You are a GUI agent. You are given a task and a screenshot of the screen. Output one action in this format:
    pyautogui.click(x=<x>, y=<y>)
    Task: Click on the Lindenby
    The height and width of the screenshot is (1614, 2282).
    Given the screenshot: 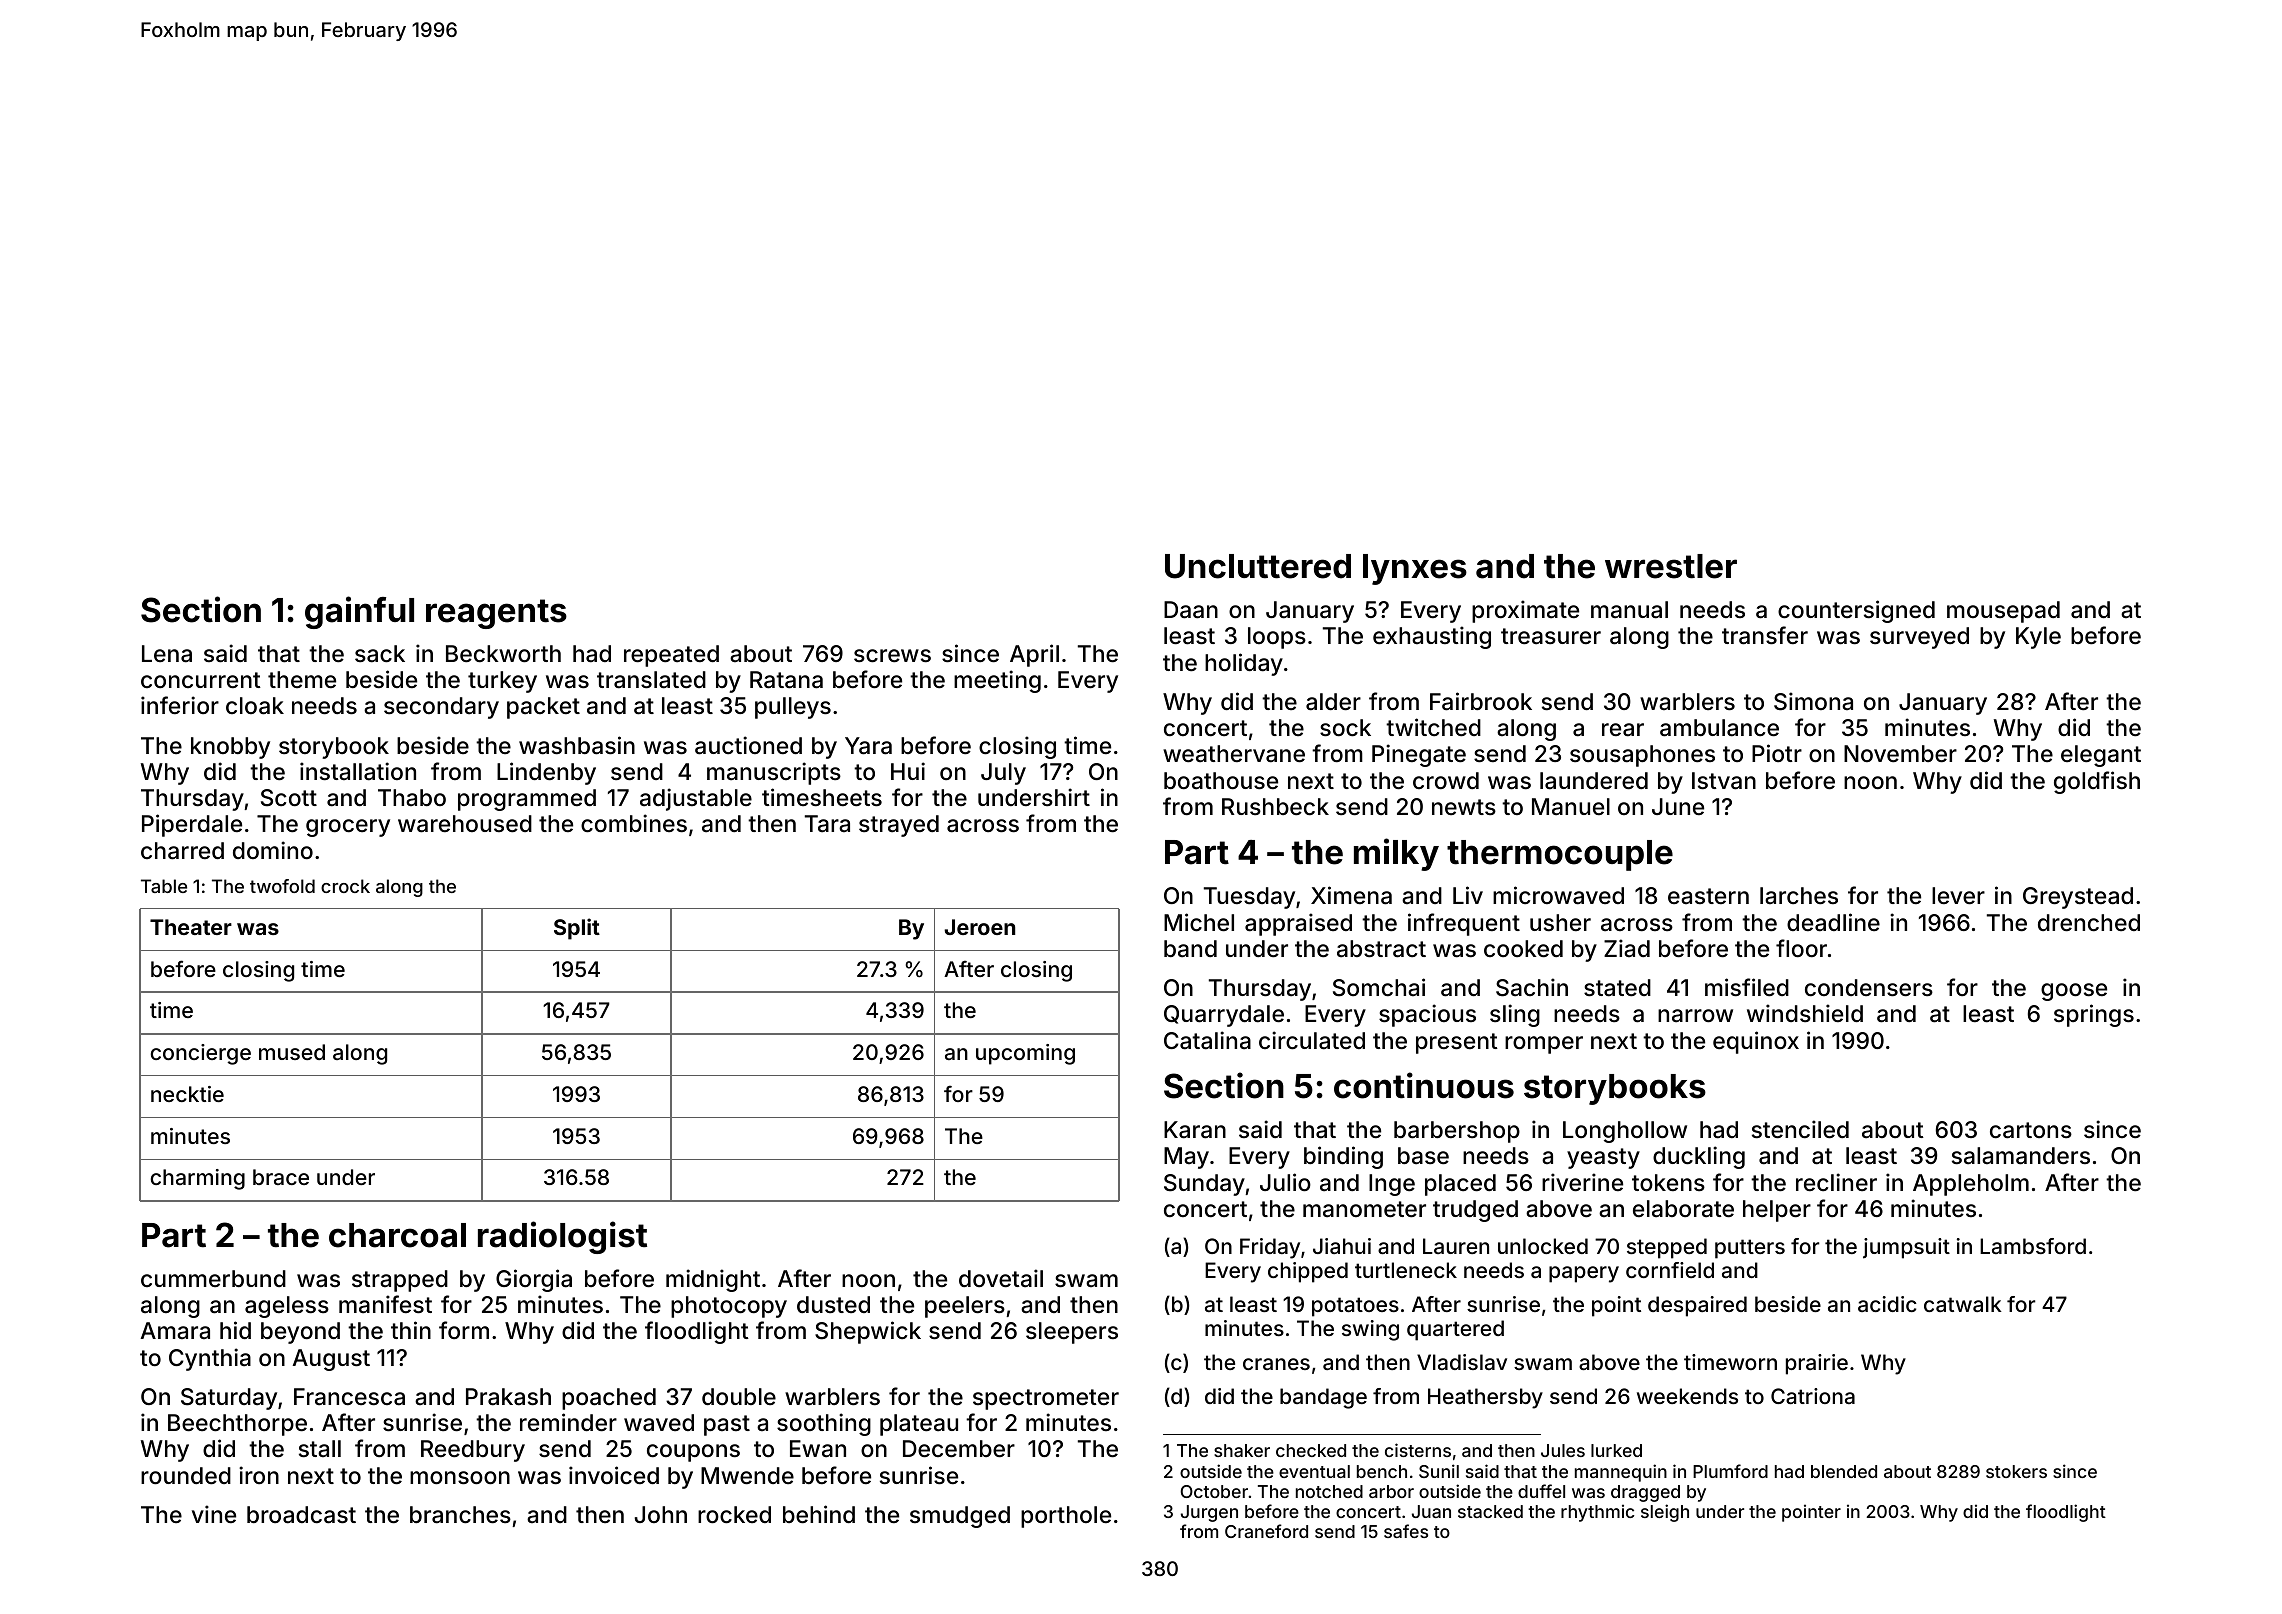 What is the action you would take?
    pyautogui.click(x=546, y=773)
